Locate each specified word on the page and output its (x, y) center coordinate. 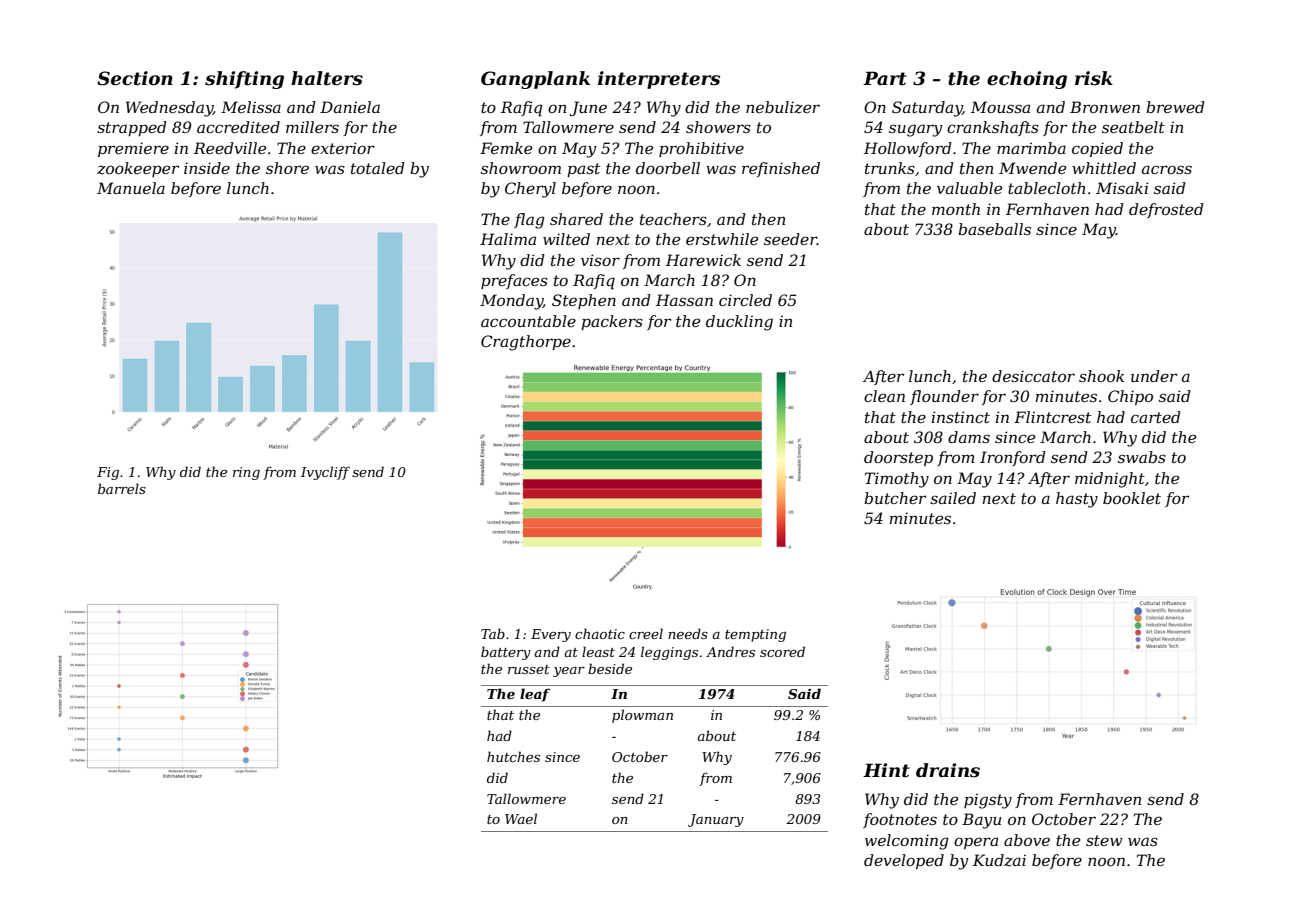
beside (610, 668)
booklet (1132, 498)
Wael (521, 818)
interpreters (659, 80)
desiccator (1033, 376)
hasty (1077, 500)
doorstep (898, 458)
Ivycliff (325, 473)
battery (506, 653)
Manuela (131, 188)
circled (745, 300)
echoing (1027, 80)
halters (327, 78)
